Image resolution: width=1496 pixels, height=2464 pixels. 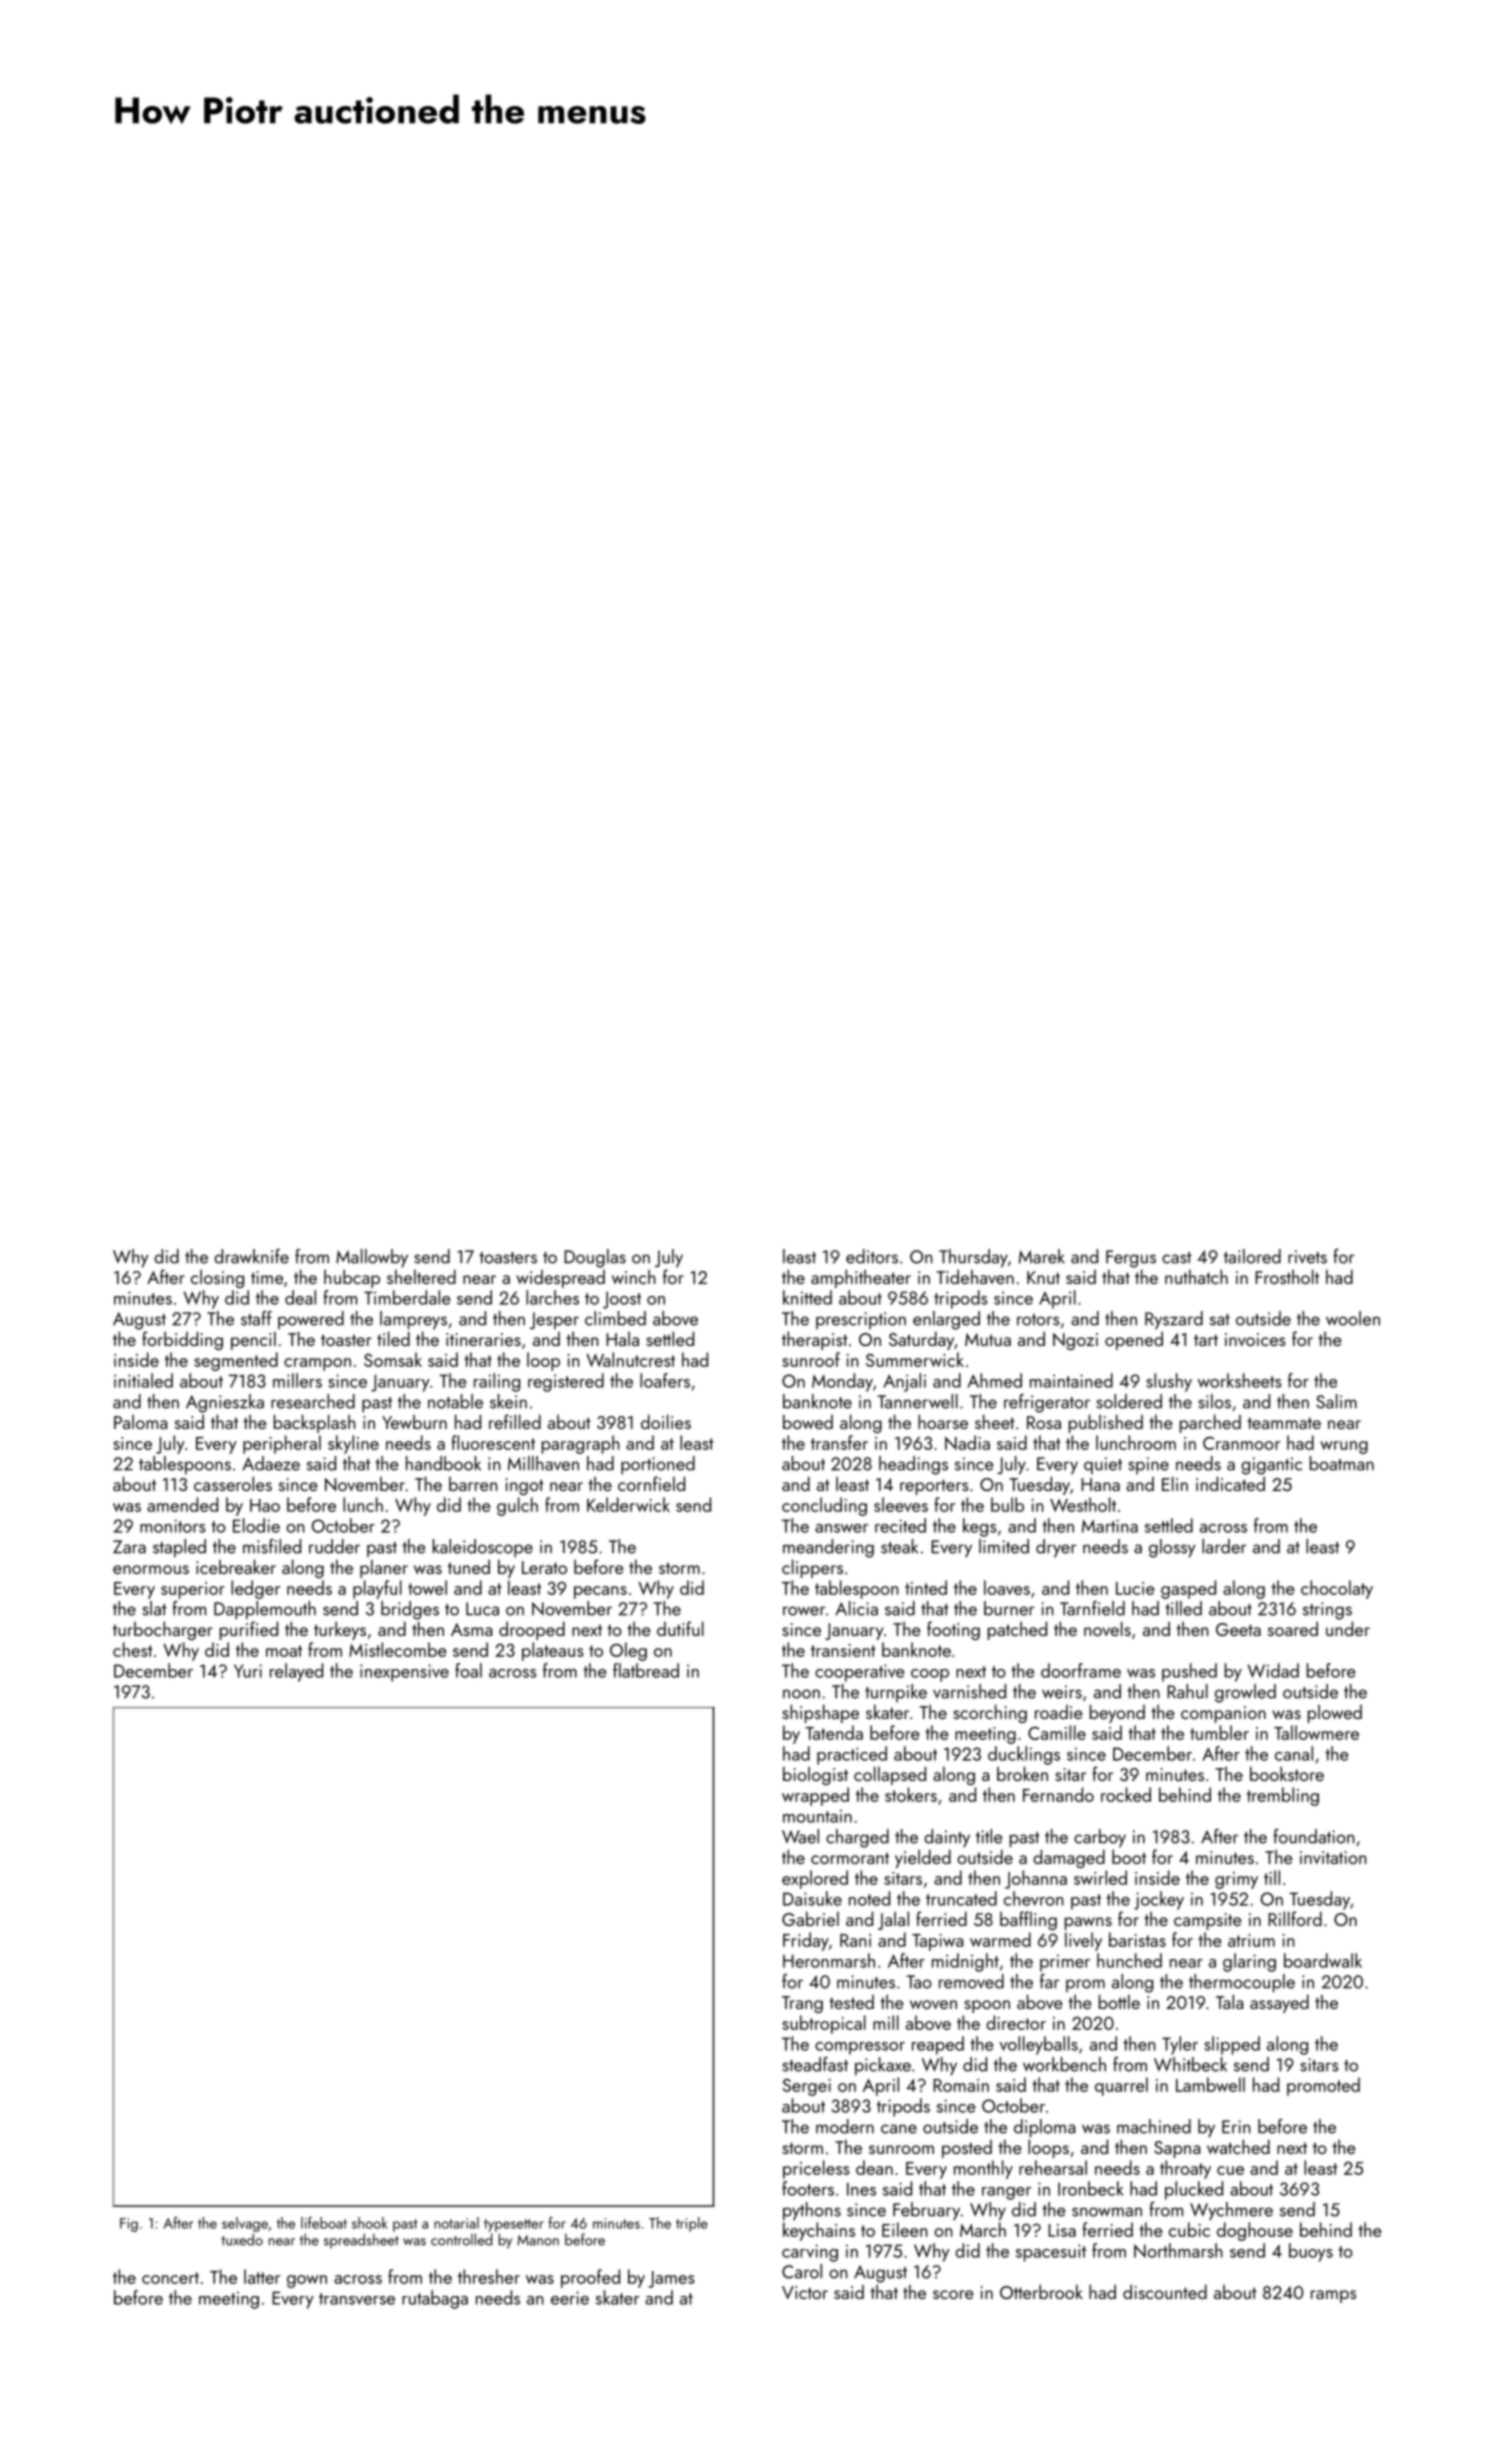 I want to click on editors, so click(x=872, y=1256).
